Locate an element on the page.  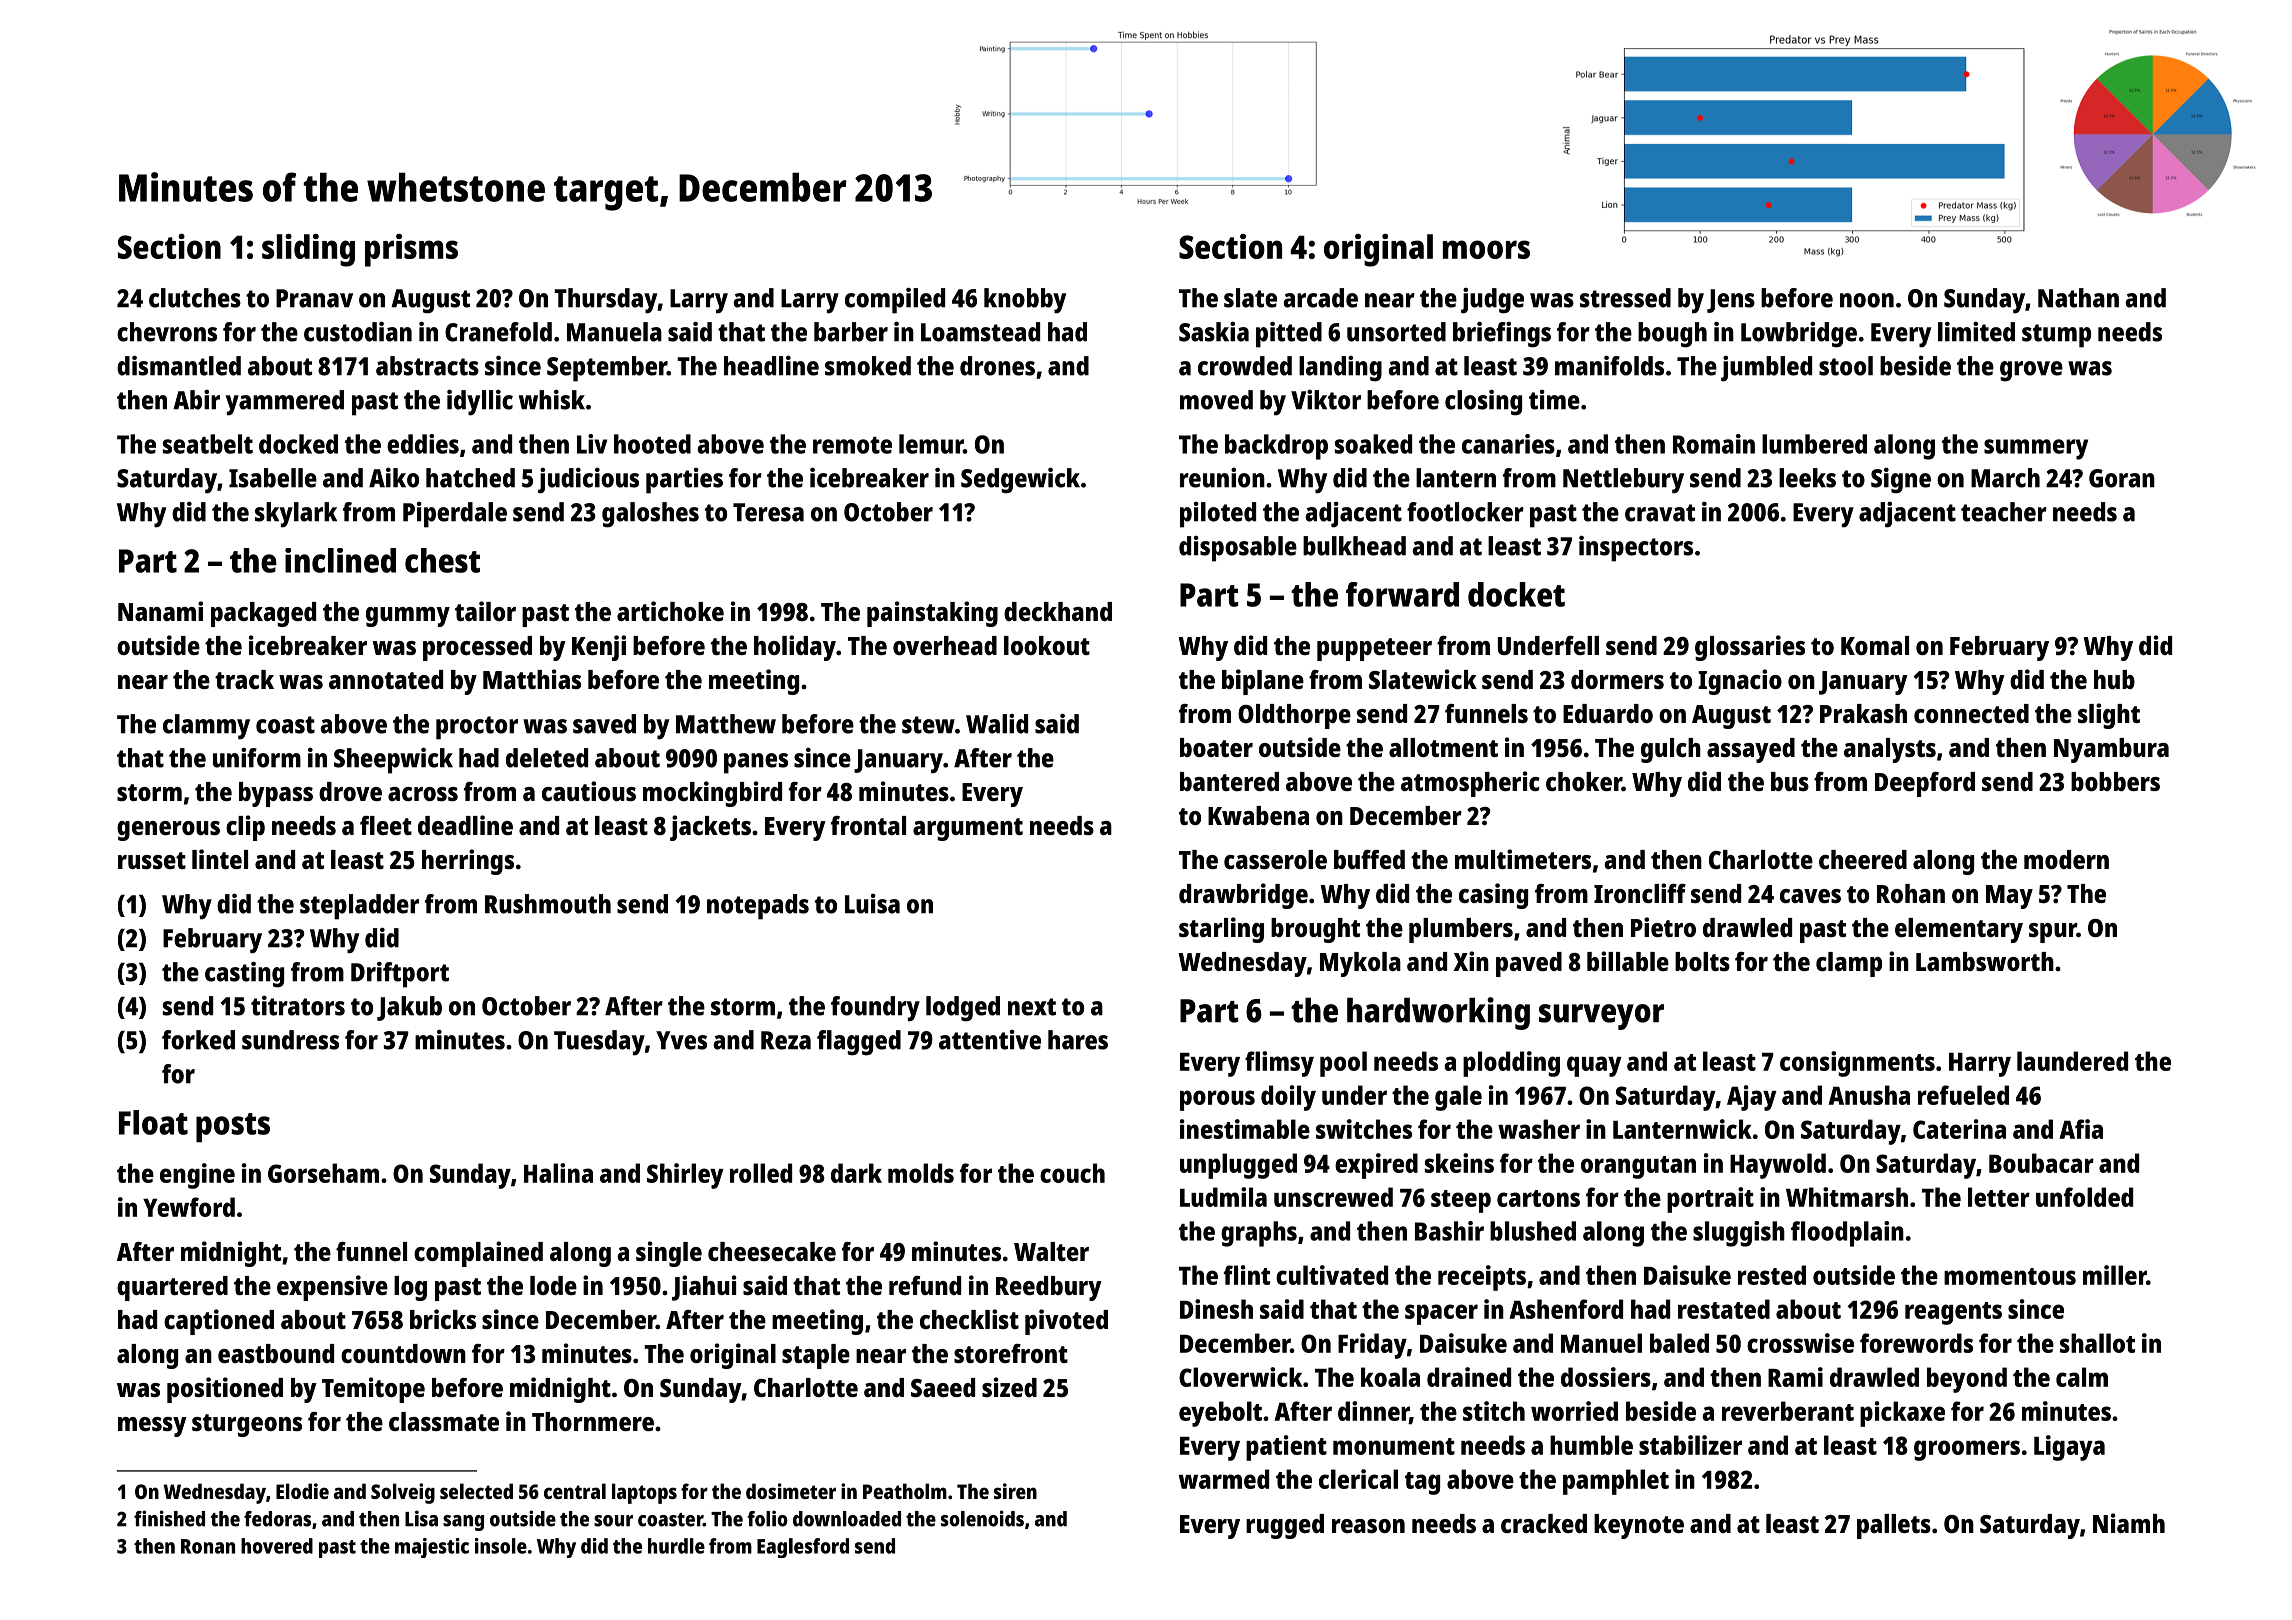
Matthias is located at coordinates (532, 679).
